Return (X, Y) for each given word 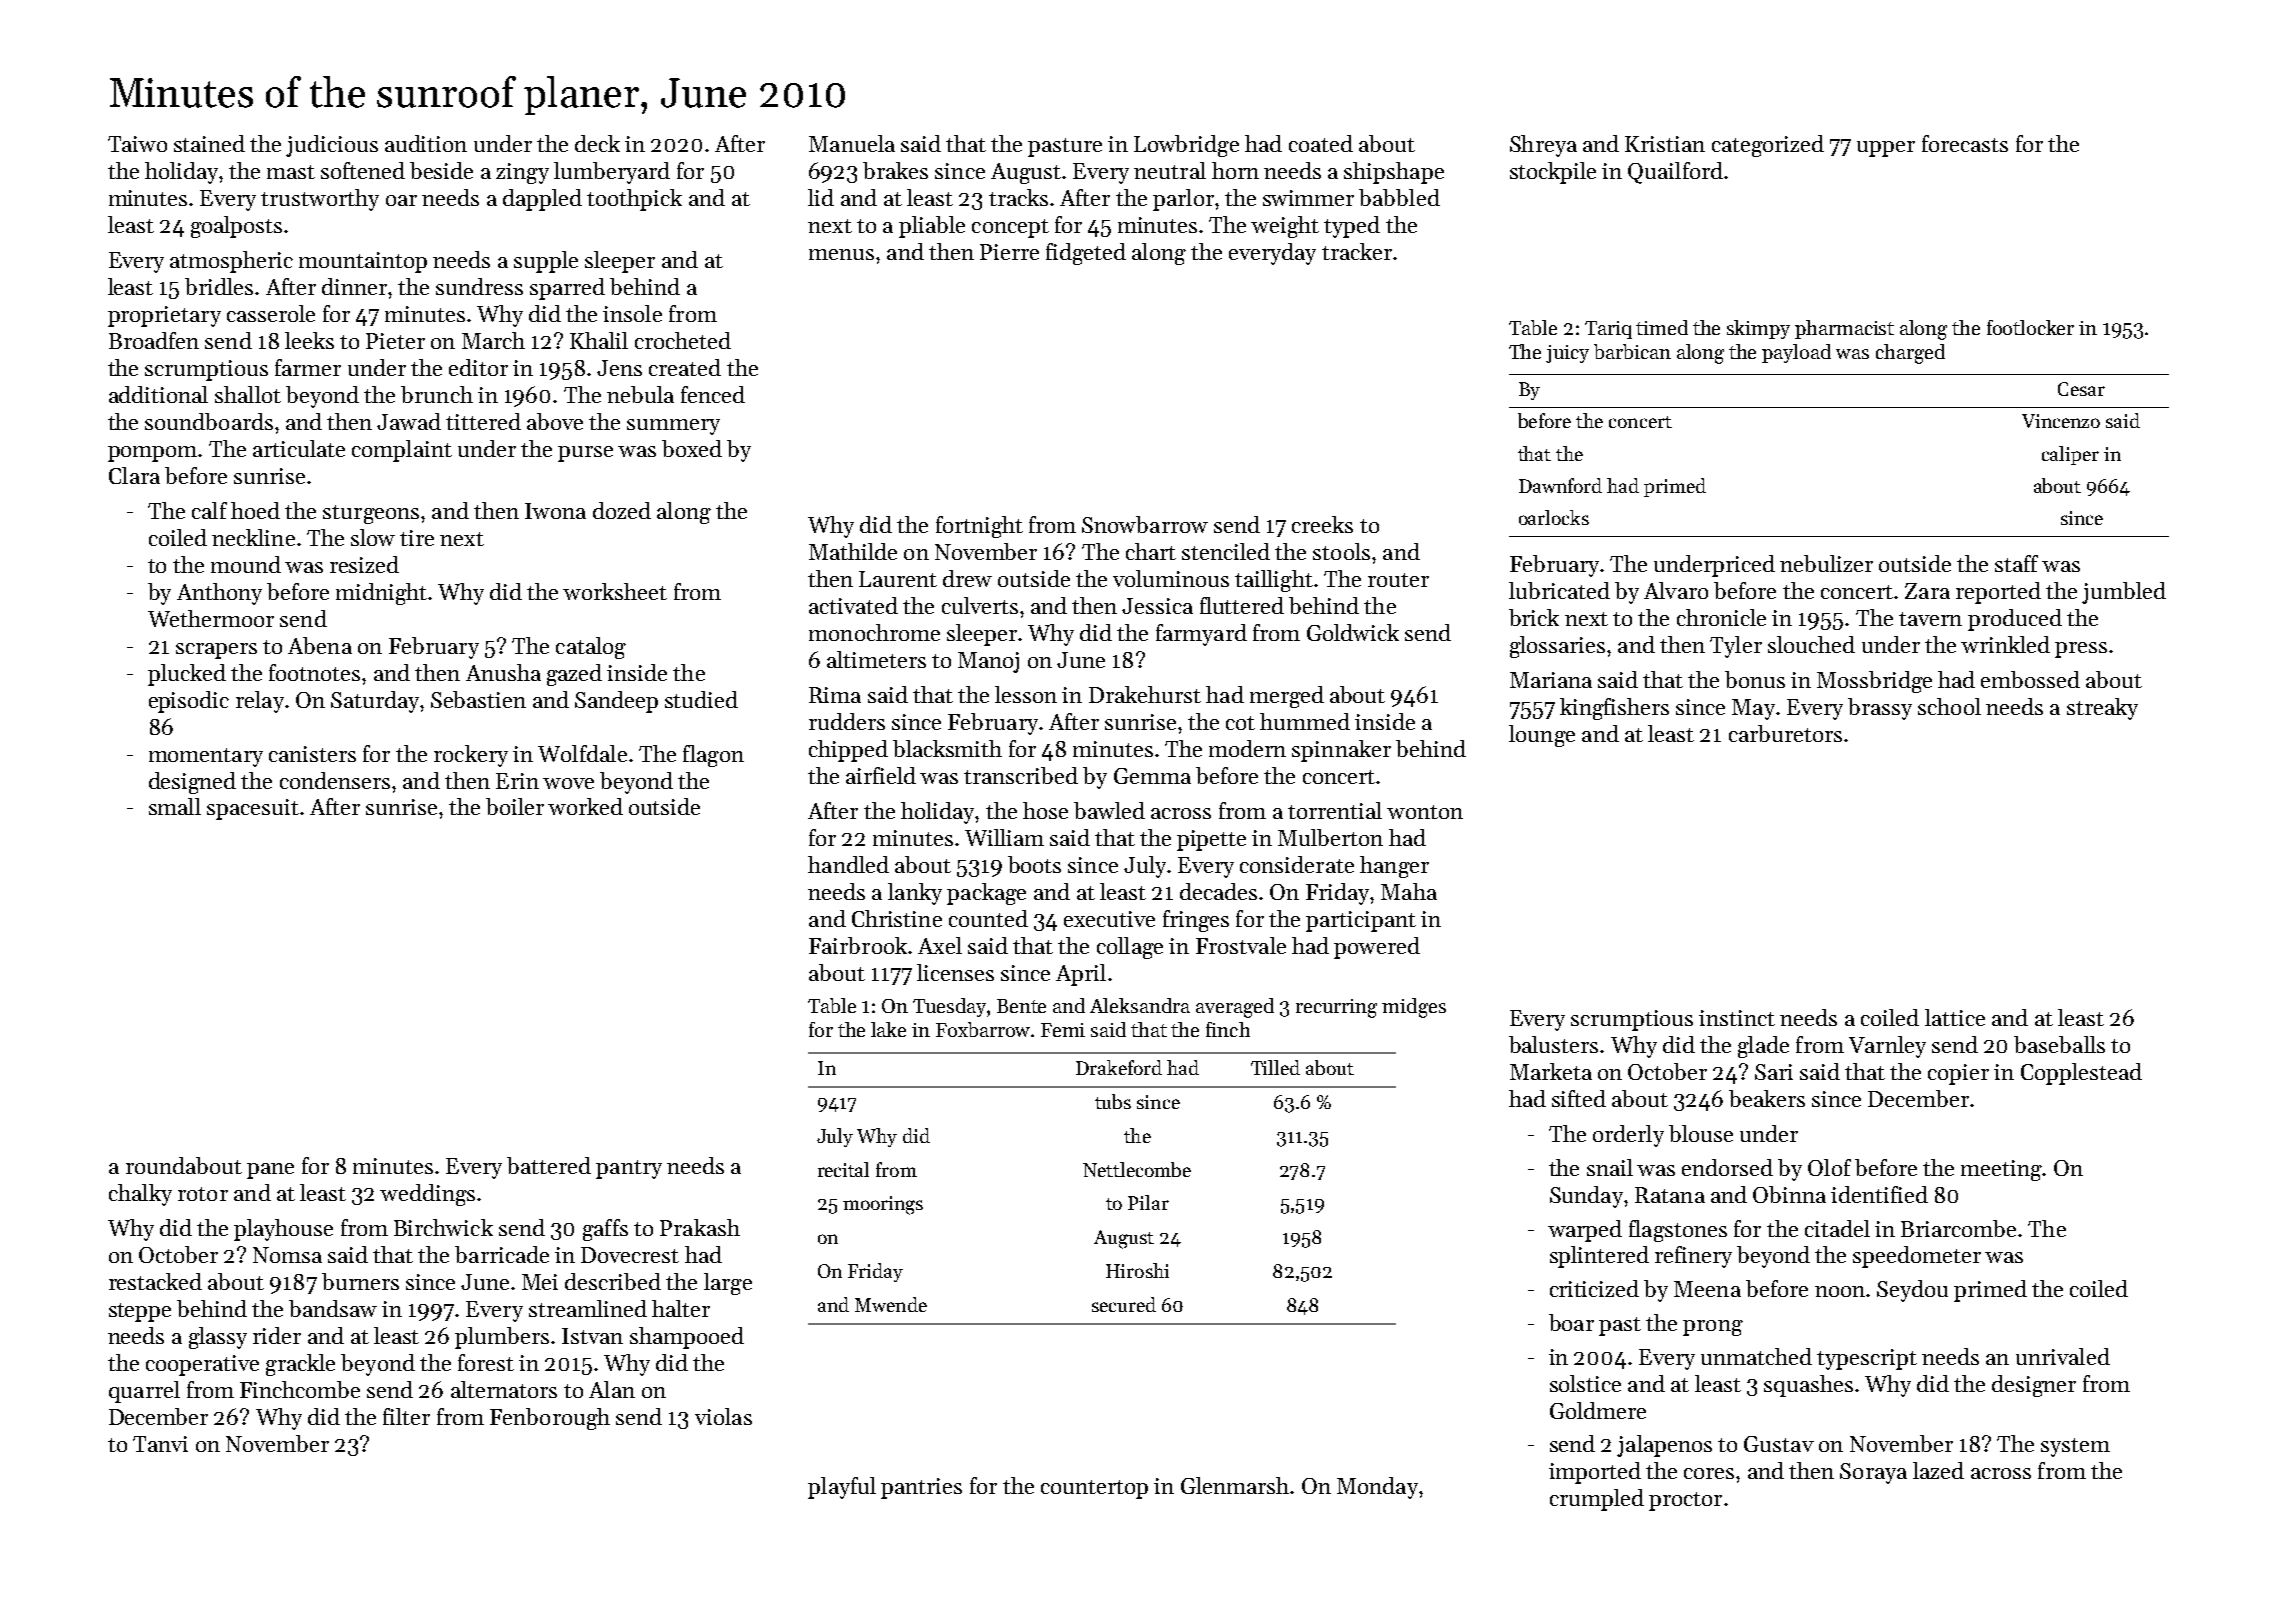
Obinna (1789, 1194)
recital (843, 1169)
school (1949, 706)
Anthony (219, 594)
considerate (1297, 864)
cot (1240, 723)
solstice (1585, 1383)
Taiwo (137, 144)
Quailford (1675, 173)
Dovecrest (630, 1255)
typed (1352, 227)
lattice (1955, 1017)
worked (585, 806)
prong (1713, 1328)
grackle (300, 1365)
